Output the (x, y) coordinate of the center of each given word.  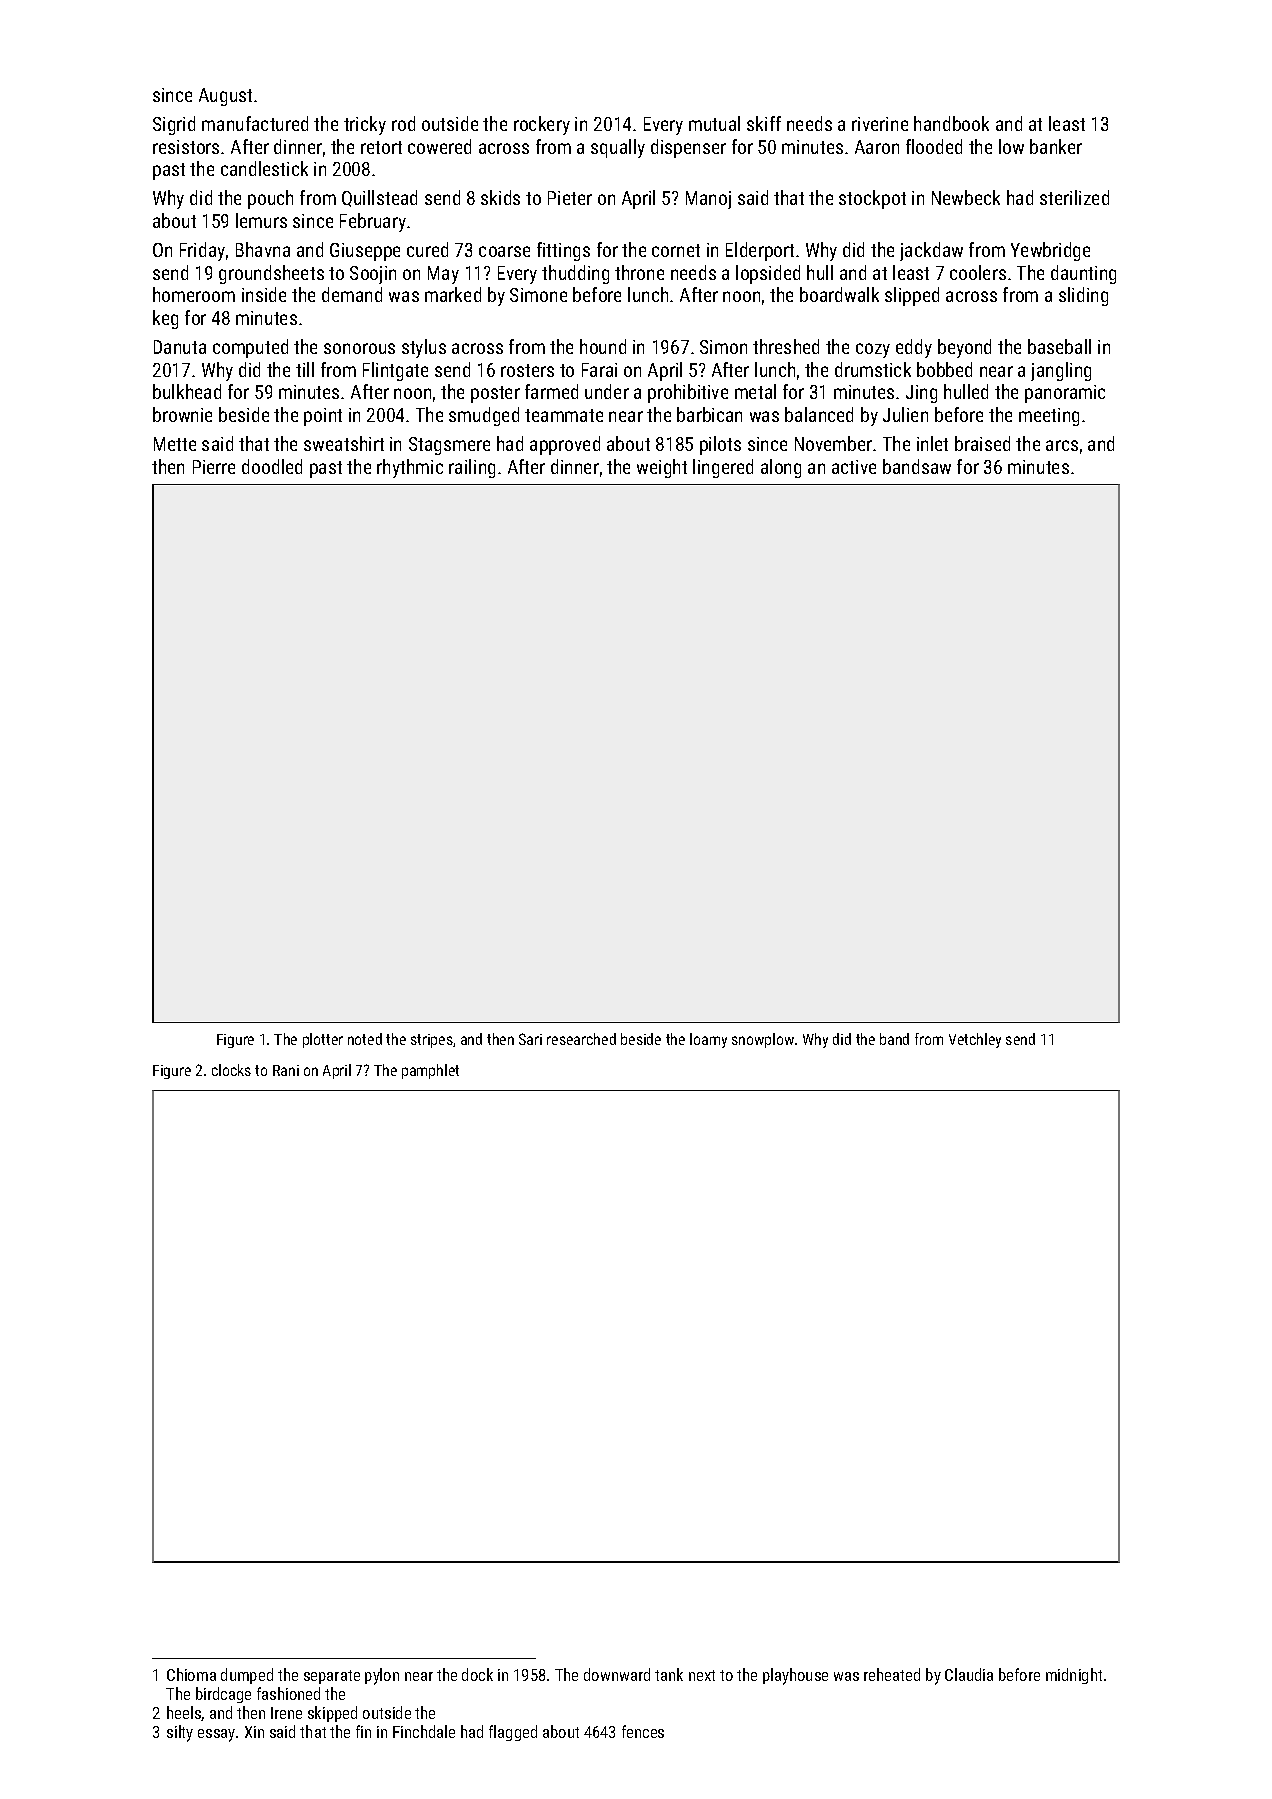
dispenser (688, 148)
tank (669, 1674)
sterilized (1074, 197)
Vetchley (975, 1040)
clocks (231, 1070)
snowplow (763, 1040)
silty (180, 1733)
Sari (530, 1039)
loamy (708, 1040)
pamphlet (430, 1071)
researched (581, 1039)
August (225, 97)
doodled (272, 466)
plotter (323, 1040)
